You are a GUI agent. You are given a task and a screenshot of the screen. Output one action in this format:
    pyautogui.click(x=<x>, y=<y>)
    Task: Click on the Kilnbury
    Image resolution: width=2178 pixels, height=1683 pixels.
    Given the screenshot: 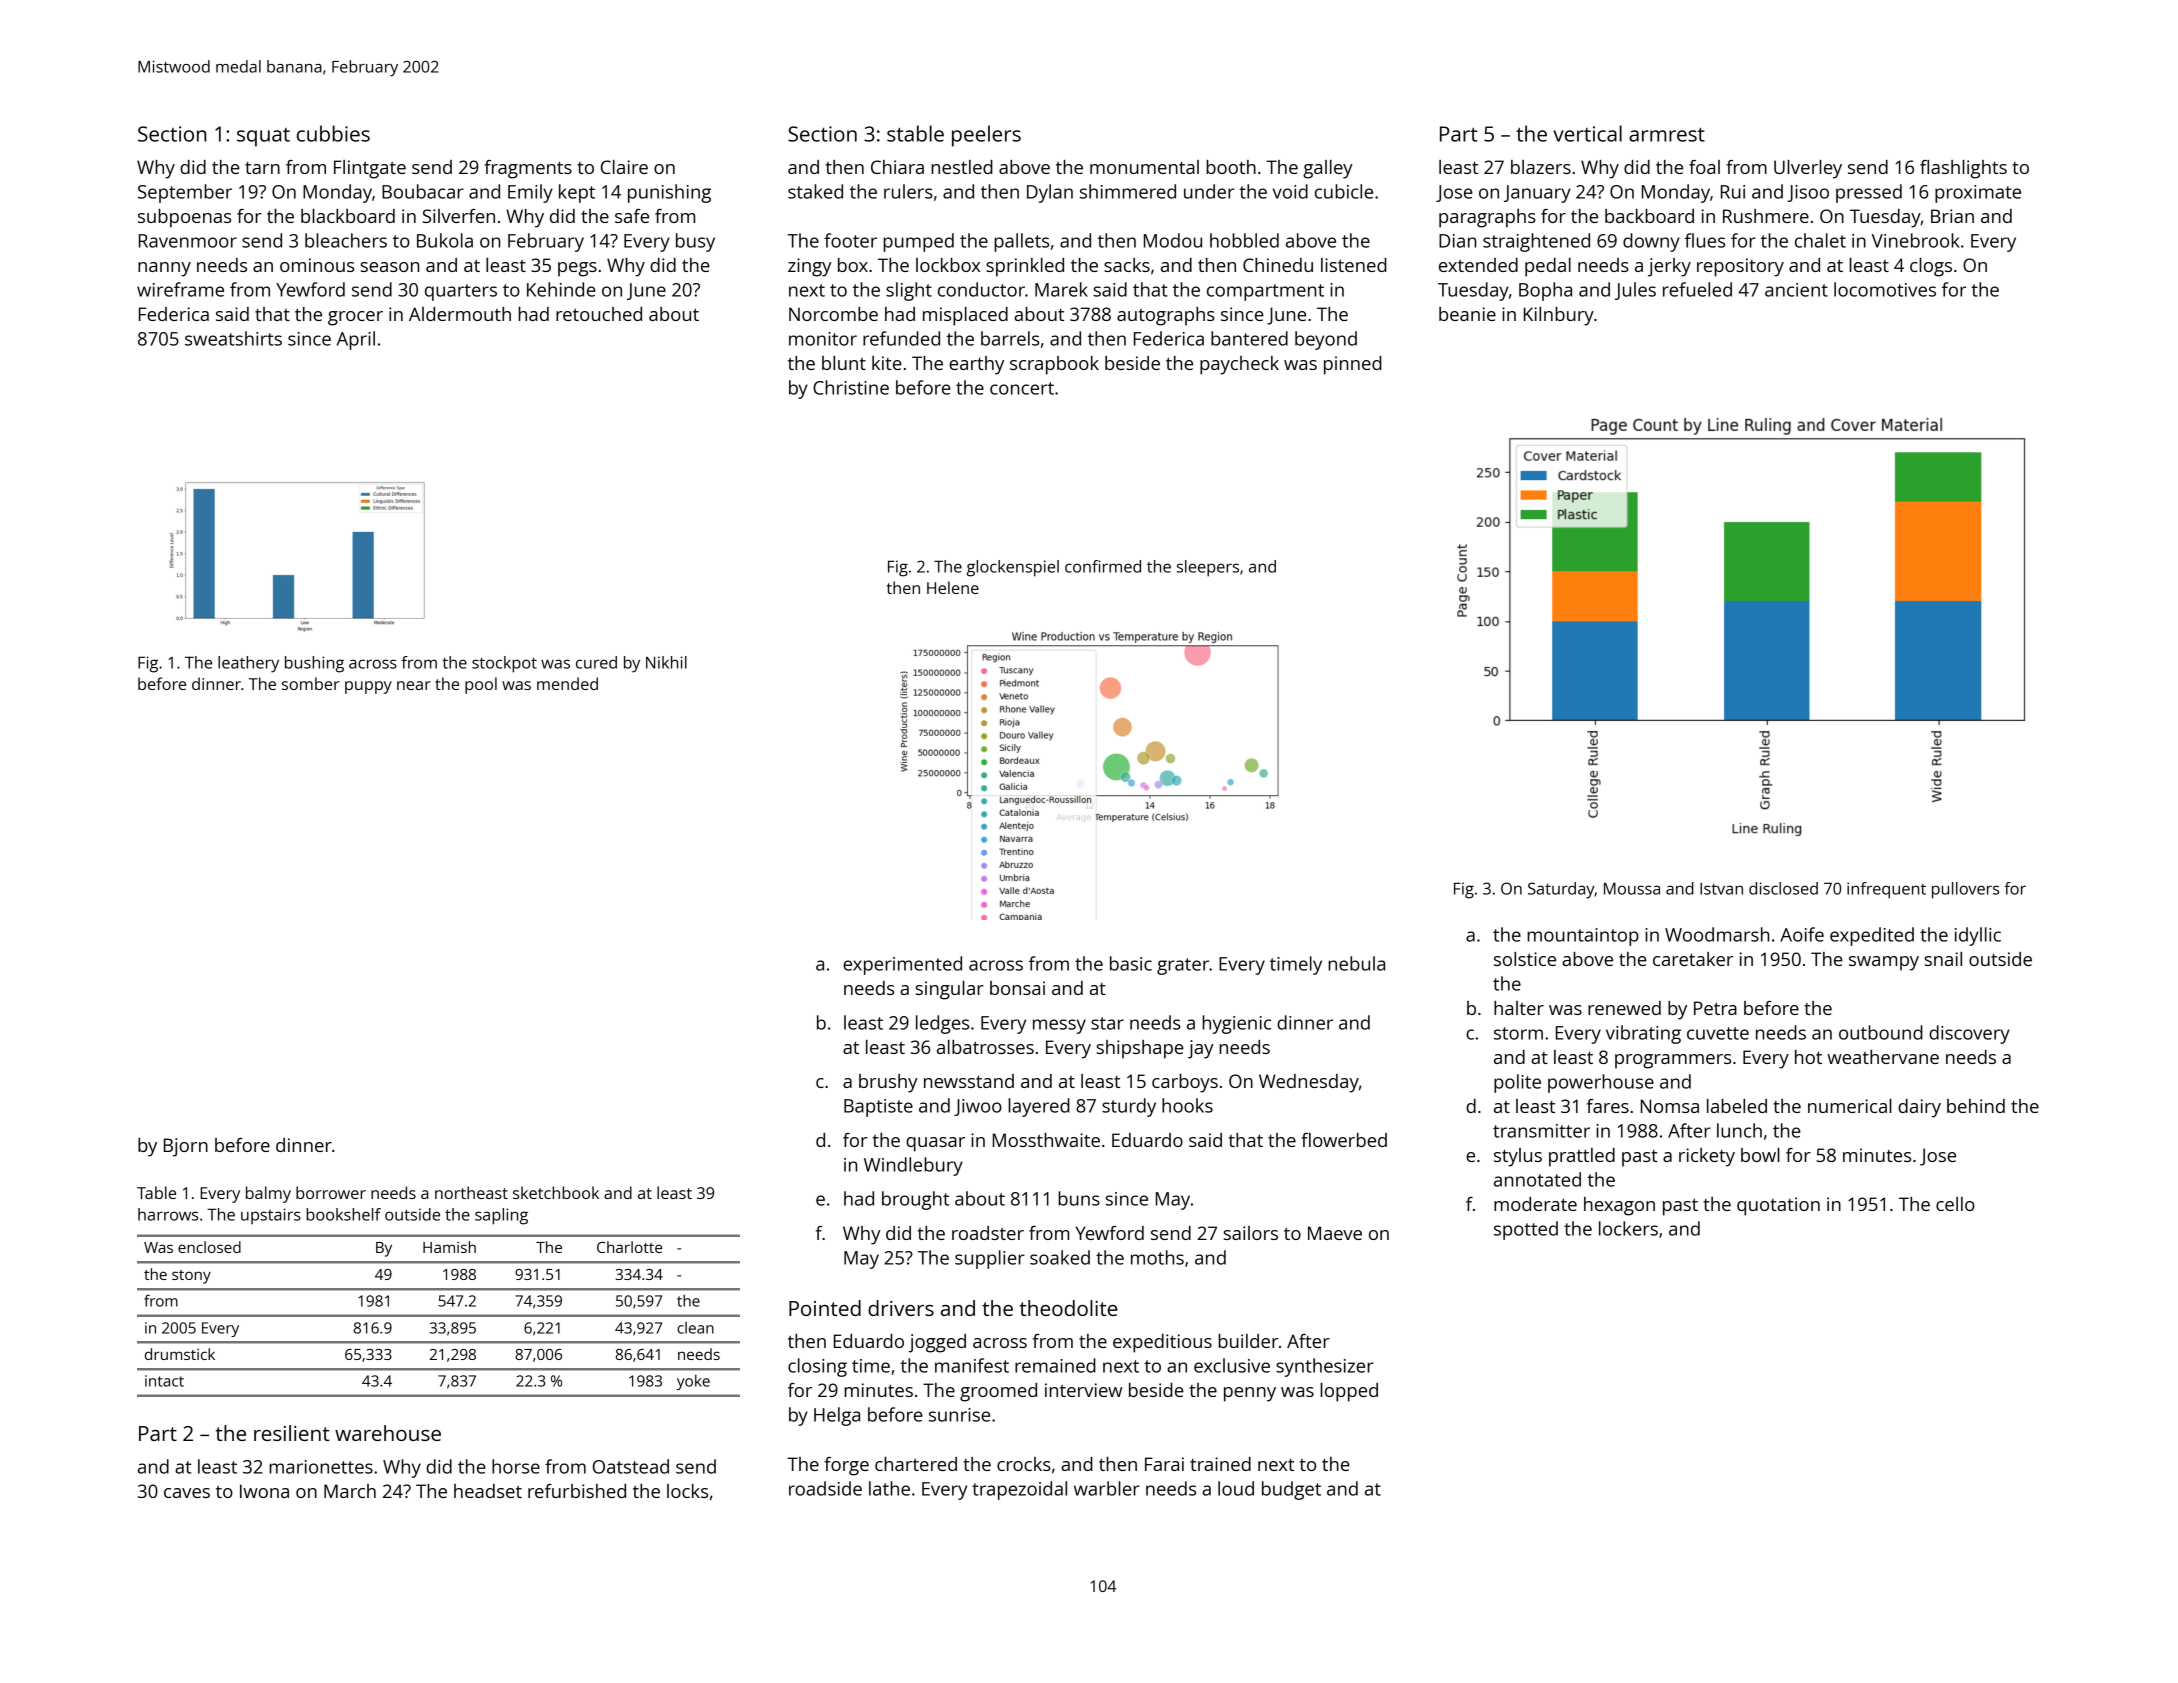 What is the action you would take?
    pyautogui.click(x=1559, y=316)
